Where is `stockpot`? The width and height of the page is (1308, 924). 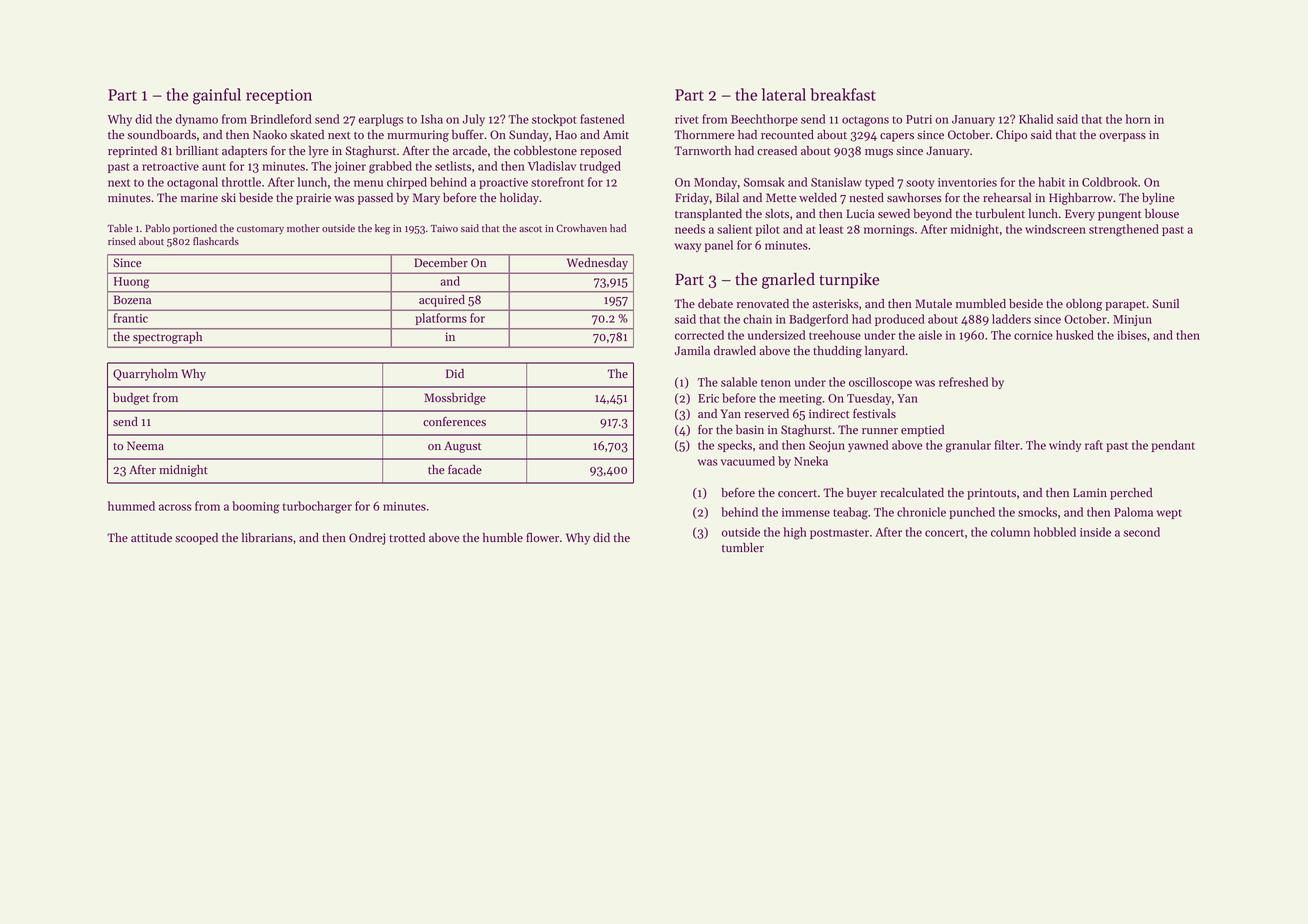
stockpot is located at coordinates (554, 120).
